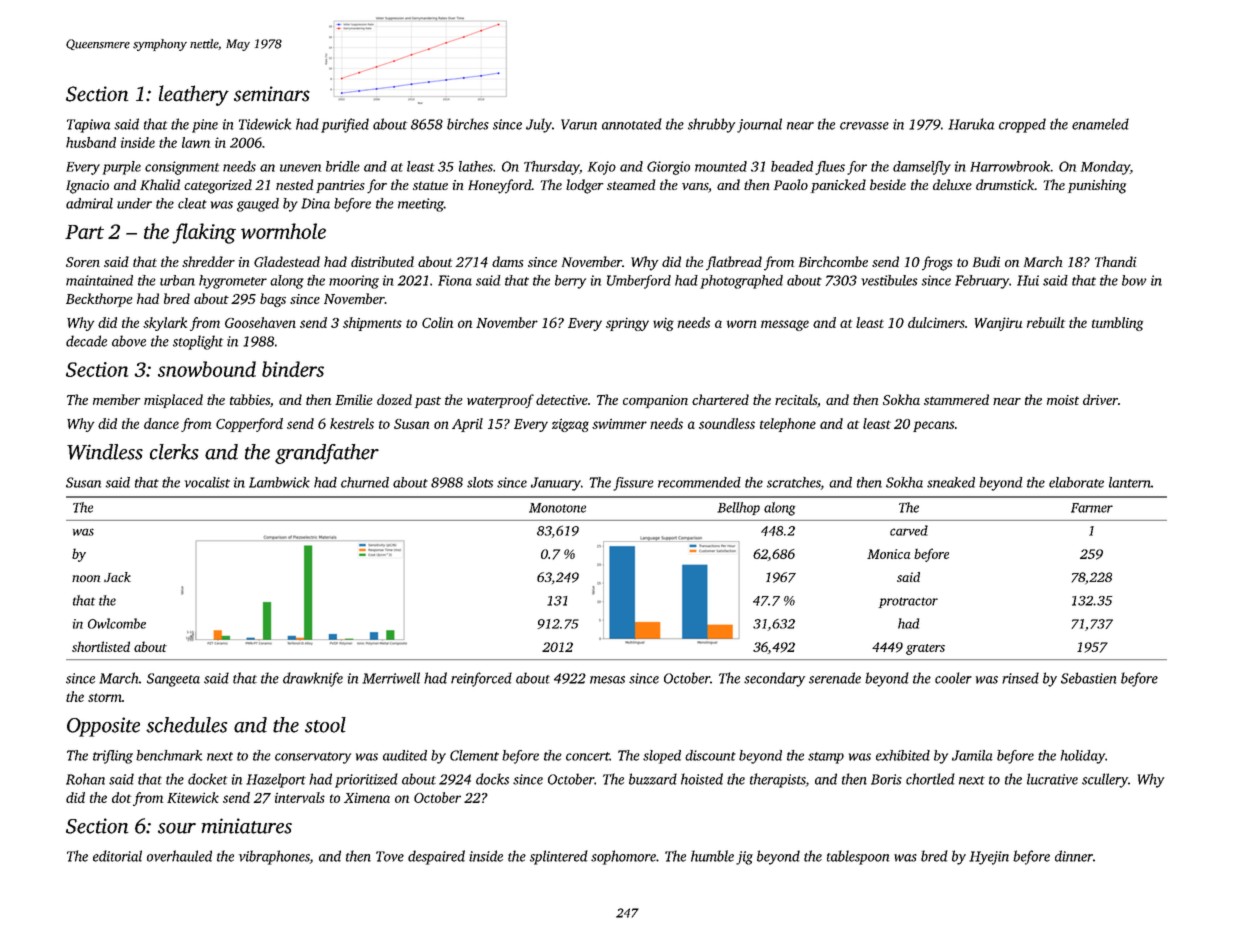  Describe the element at coordinates (1022, 125) in the image. I see `cropped` at that location.
